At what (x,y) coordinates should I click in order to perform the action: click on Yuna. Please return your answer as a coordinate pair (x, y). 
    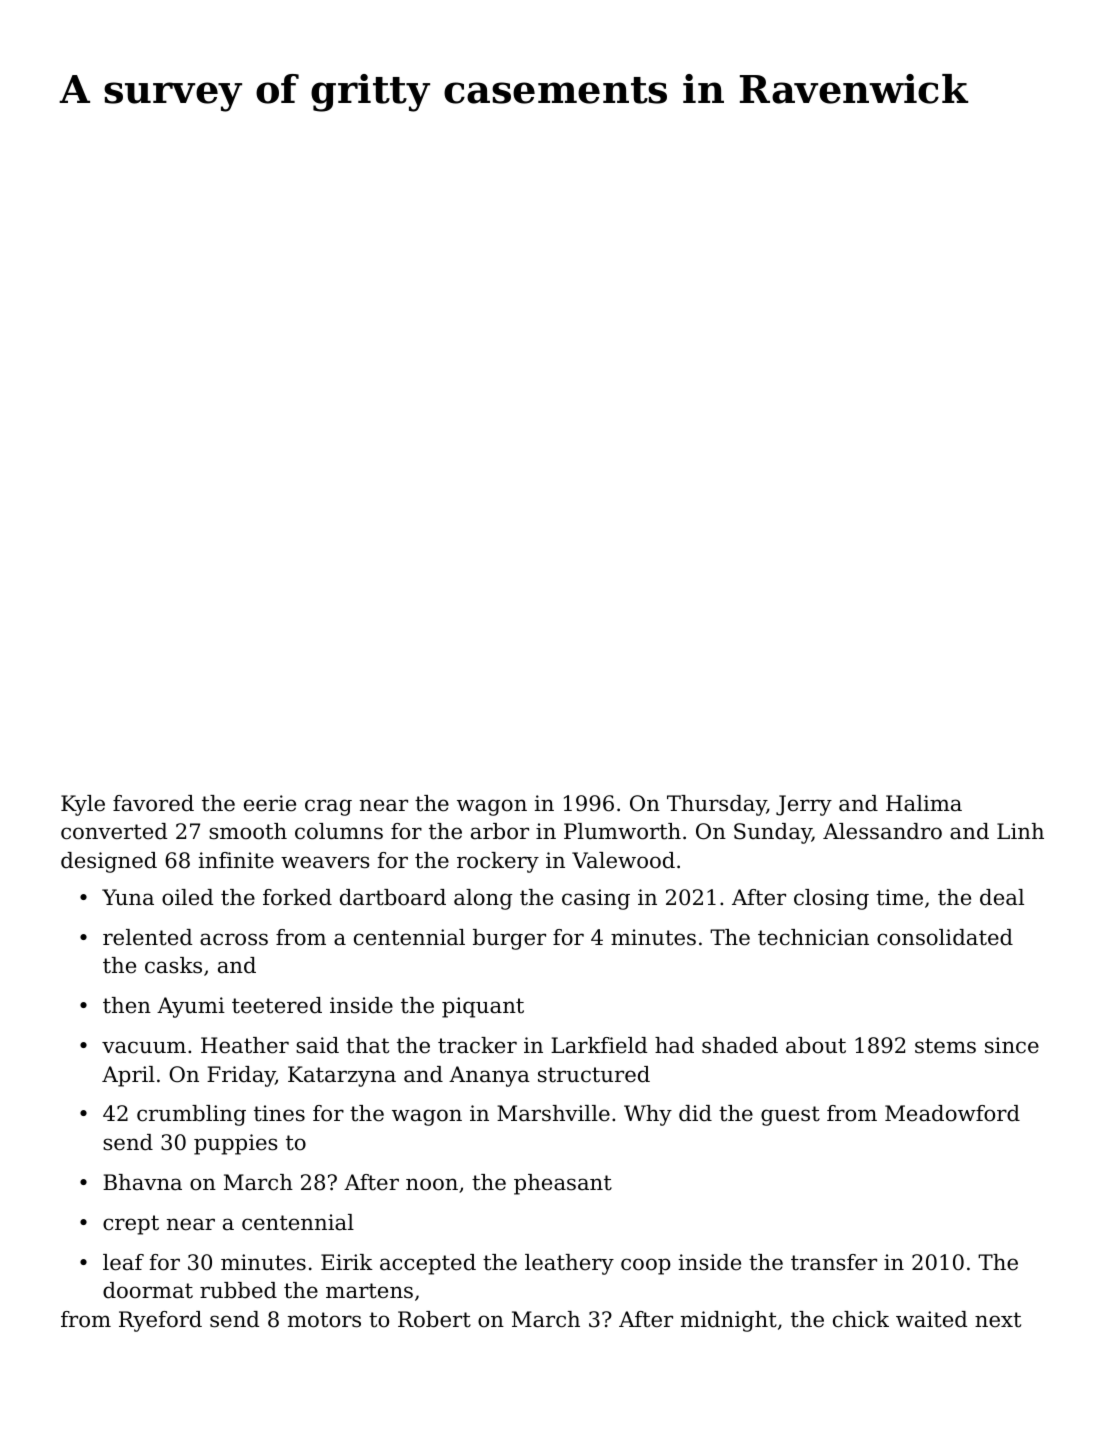
    Looking at the image, I should click on (128, 897).
